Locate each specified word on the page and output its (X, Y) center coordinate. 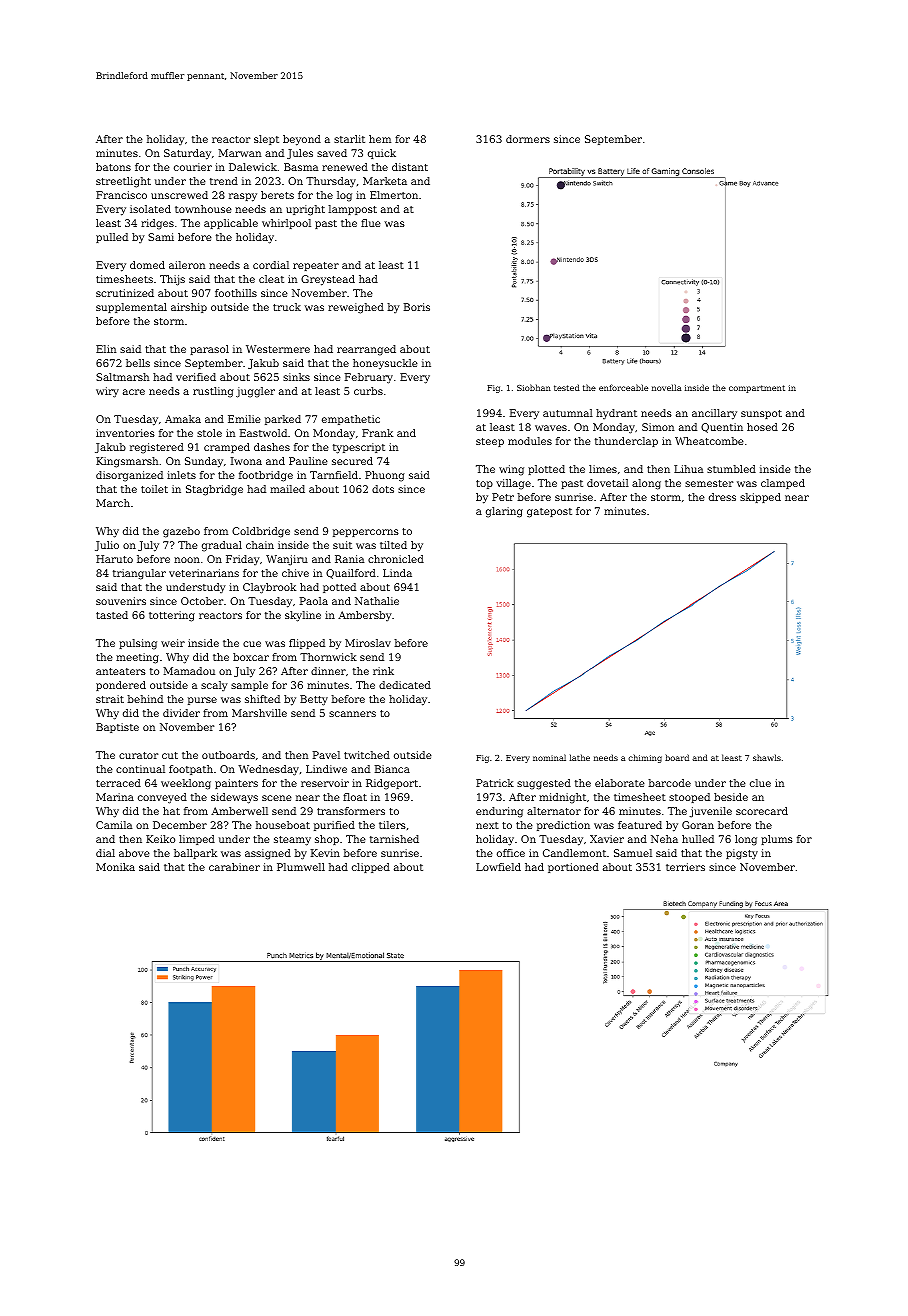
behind (145, 699)
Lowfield (498, 867)
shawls (767, 757)
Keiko (160, 839)
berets (277, 195)
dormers (528, 139)
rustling (213, 392)
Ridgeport (392, 784)
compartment (757, 389)
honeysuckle (385, 364)
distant (410, 167)
